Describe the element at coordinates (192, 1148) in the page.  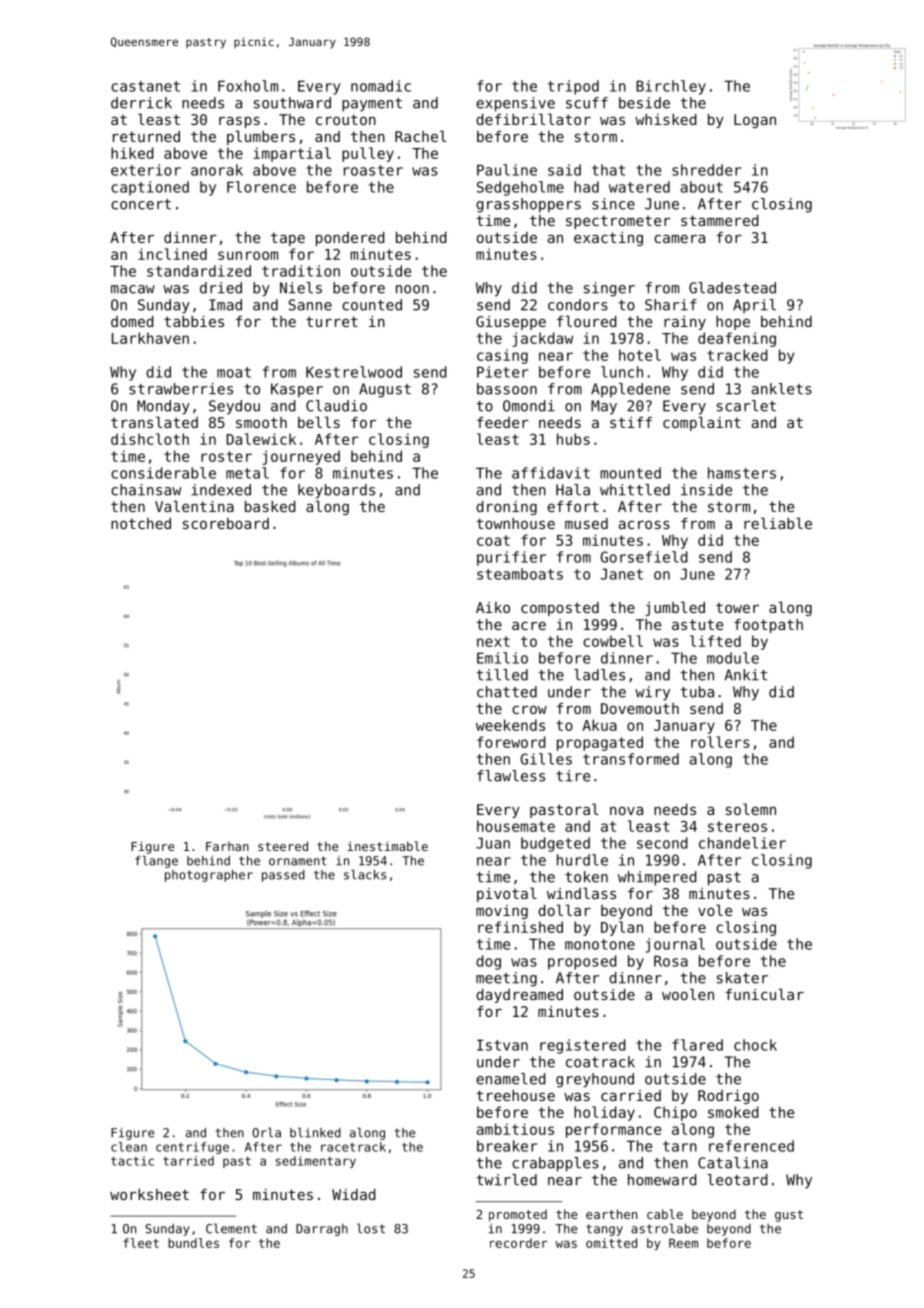
I see `centrifuge` at that location.
